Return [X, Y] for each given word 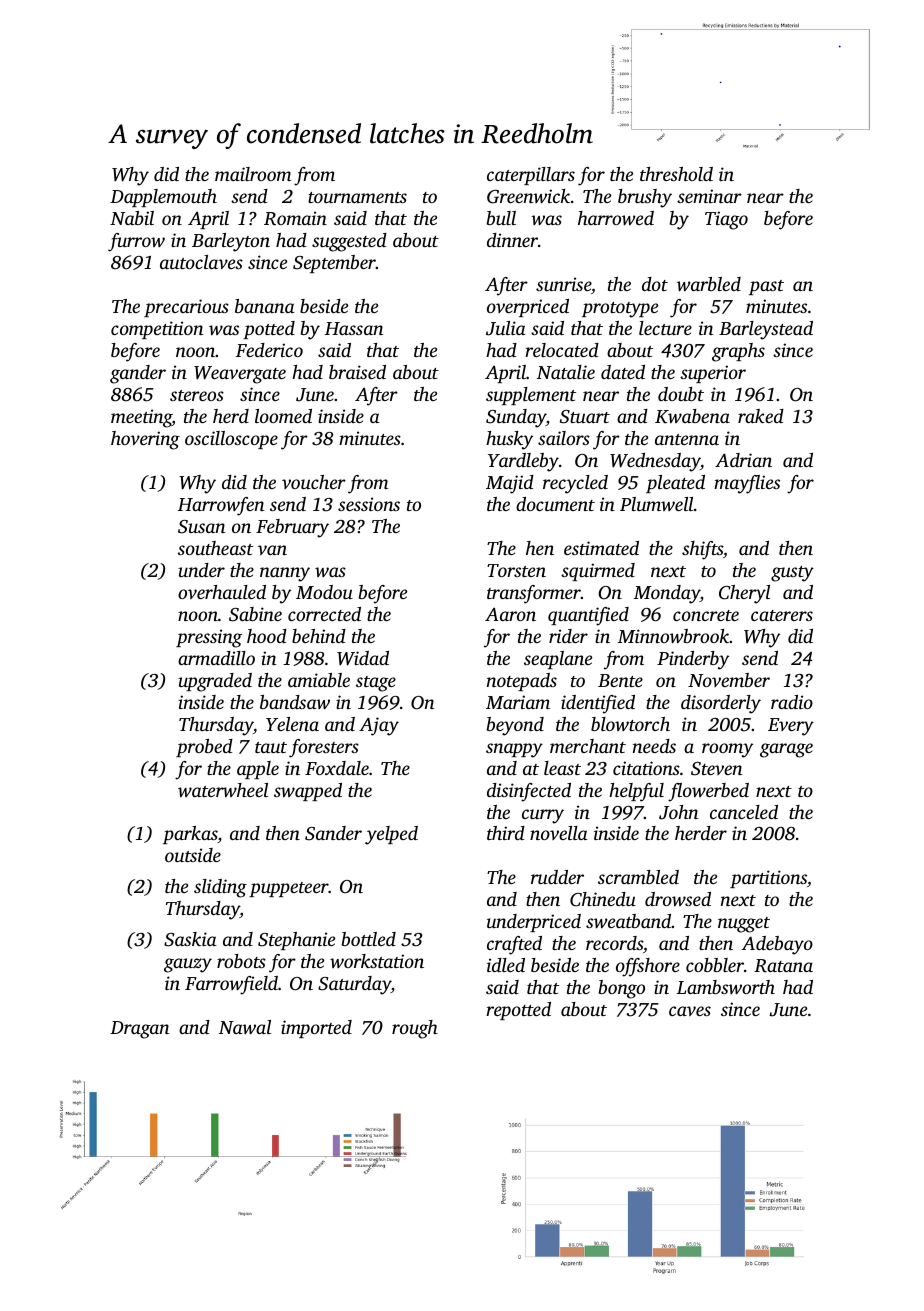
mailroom [253, 174]
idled [506, 965]
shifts [702, 550]
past [766, 287]
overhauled [222, 592]
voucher [314, 482]
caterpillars [531, 176]
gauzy [188, 965]
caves [690, 1011]
